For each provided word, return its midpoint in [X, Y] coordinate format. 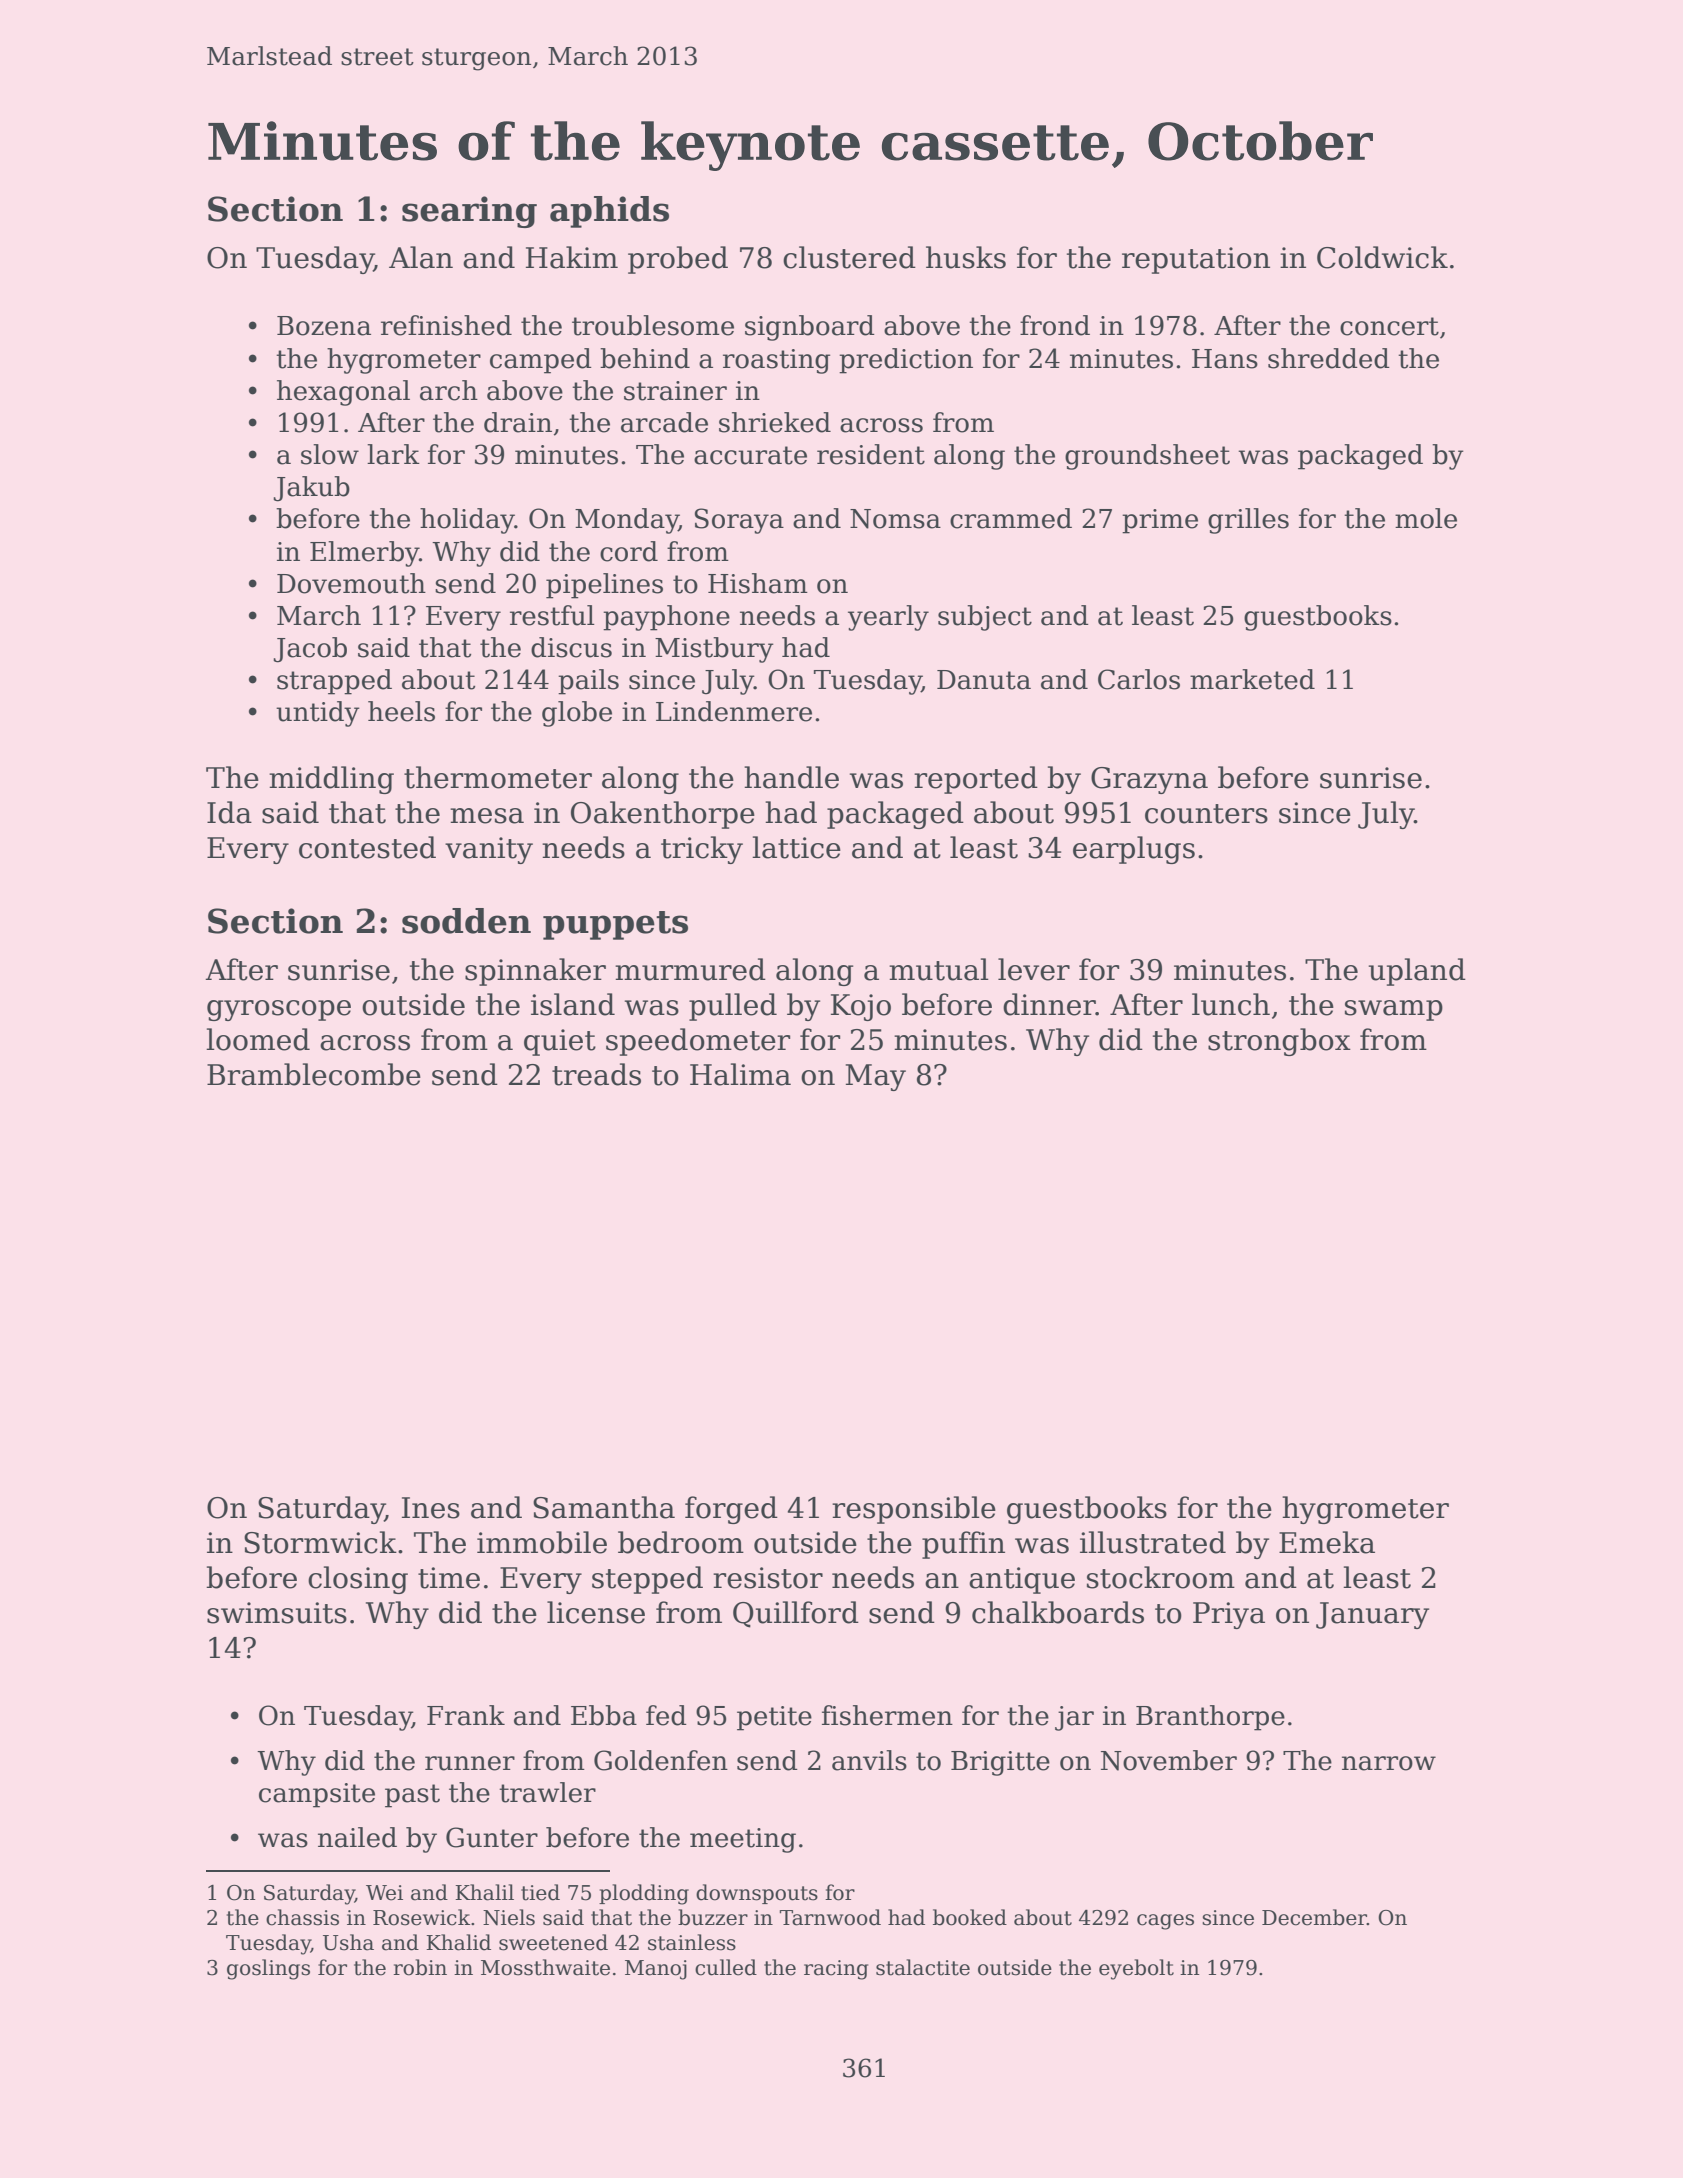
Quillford [796, 1614]
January [1372, 1615]
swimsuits [277, 1613]
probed [678, 260]
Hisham [758, 583]
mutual [939, 969]
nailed [357, 1837]
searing [469, 212]
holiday [467, 521]
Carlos [1139, 679]
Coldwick [1382, 257]
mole [1426, 518]
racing [836, 1970]
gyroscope [279, 1010]
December [1314, 1917]
